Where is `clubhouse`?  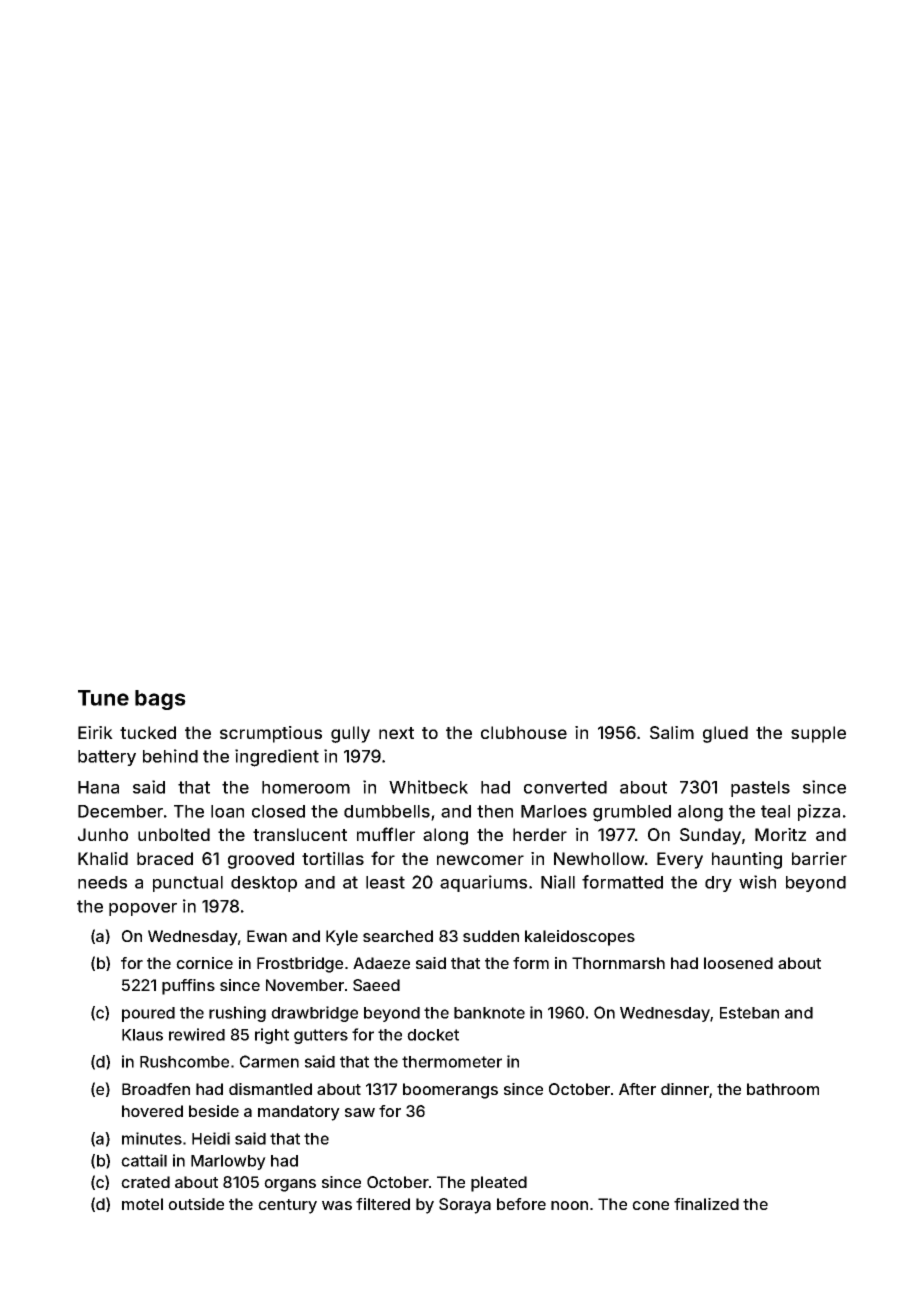
clubhouse is located at coordinates (524, 732).
